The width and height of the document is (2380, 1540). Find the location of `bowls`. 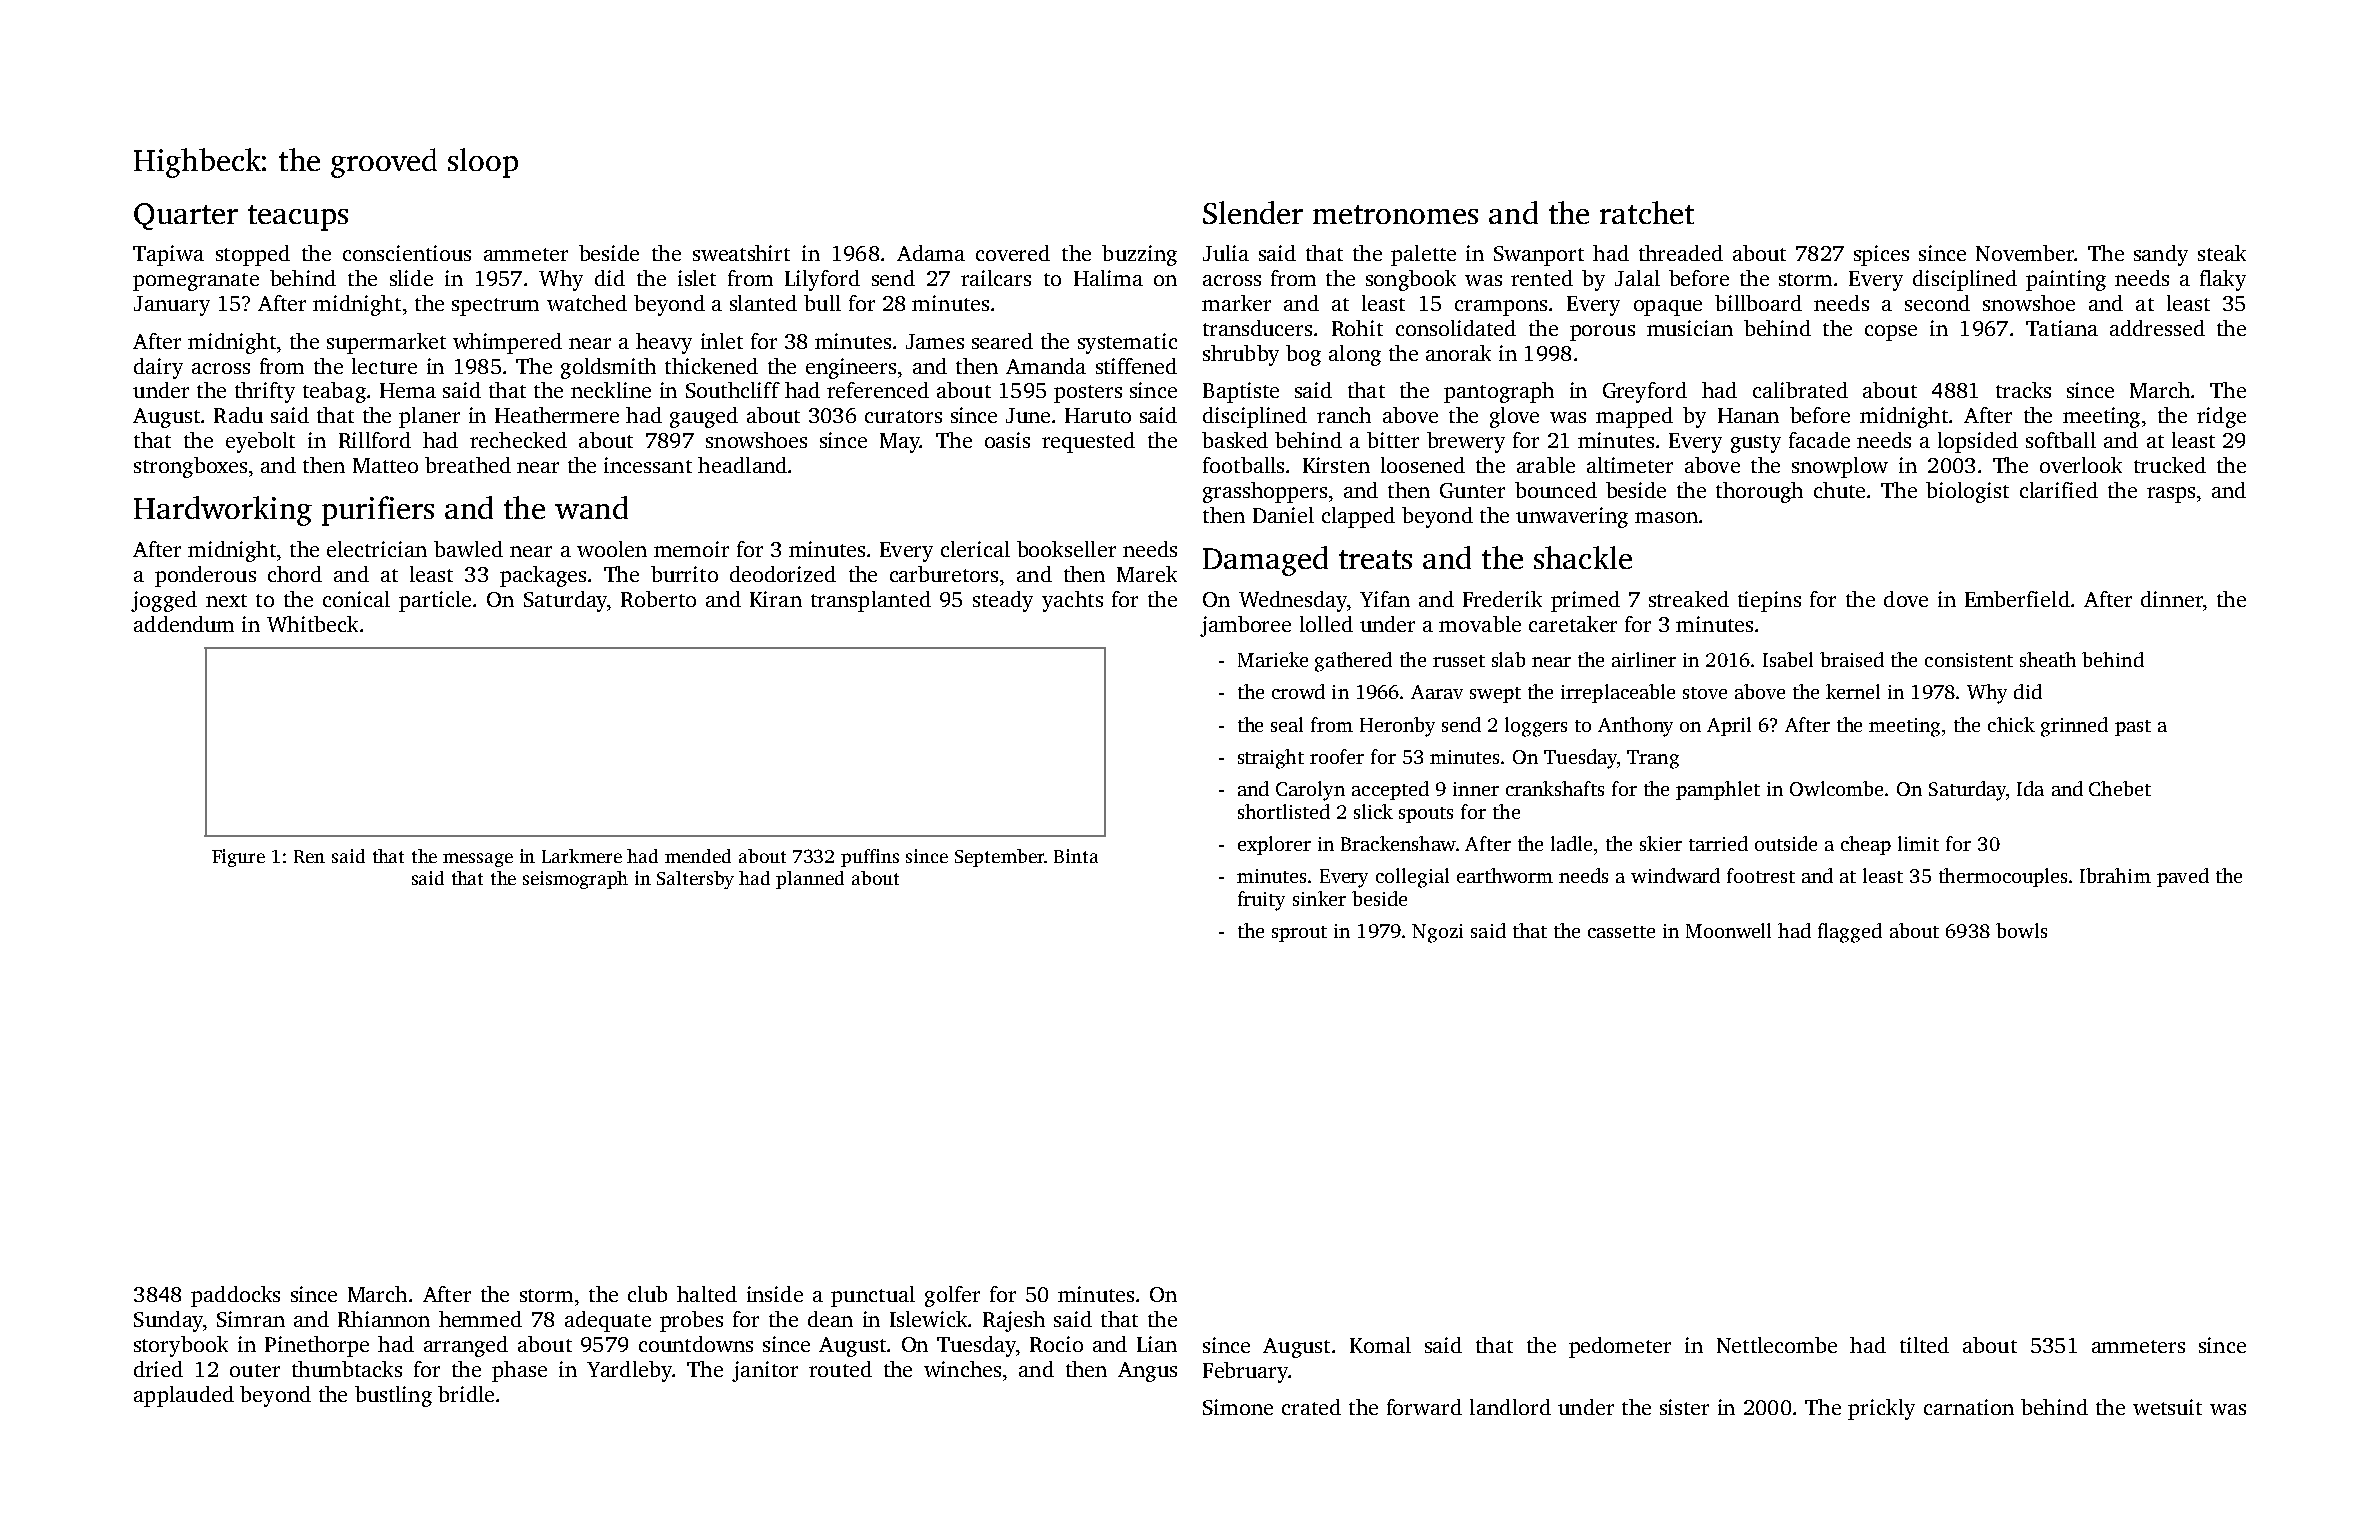

bowls is located at coordinates (2021, 930).
